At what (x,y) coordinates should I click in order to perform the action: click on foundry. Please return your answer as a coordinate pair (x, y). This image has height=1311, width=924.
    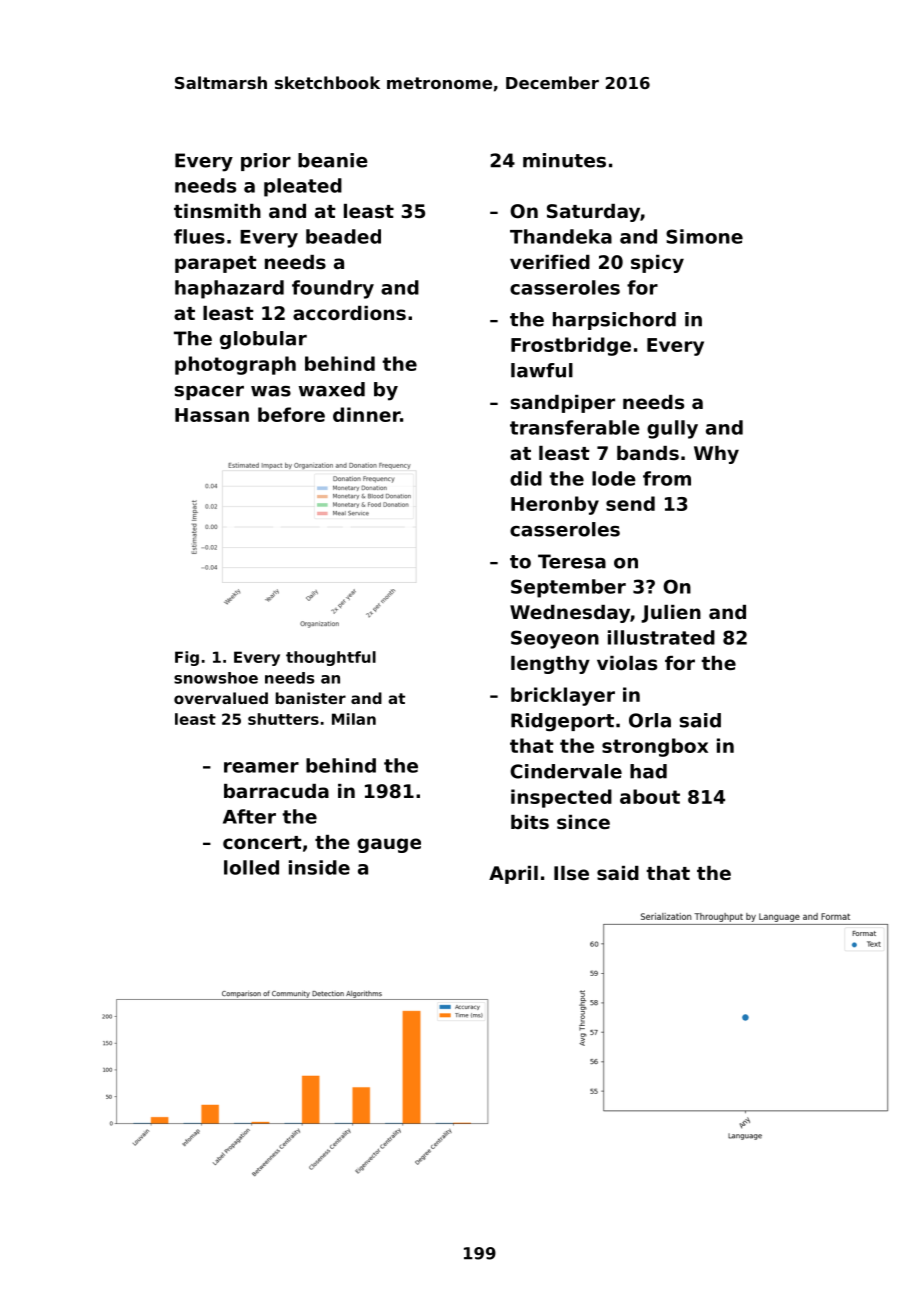
    Looking at the image, I should click on (333, 289).
